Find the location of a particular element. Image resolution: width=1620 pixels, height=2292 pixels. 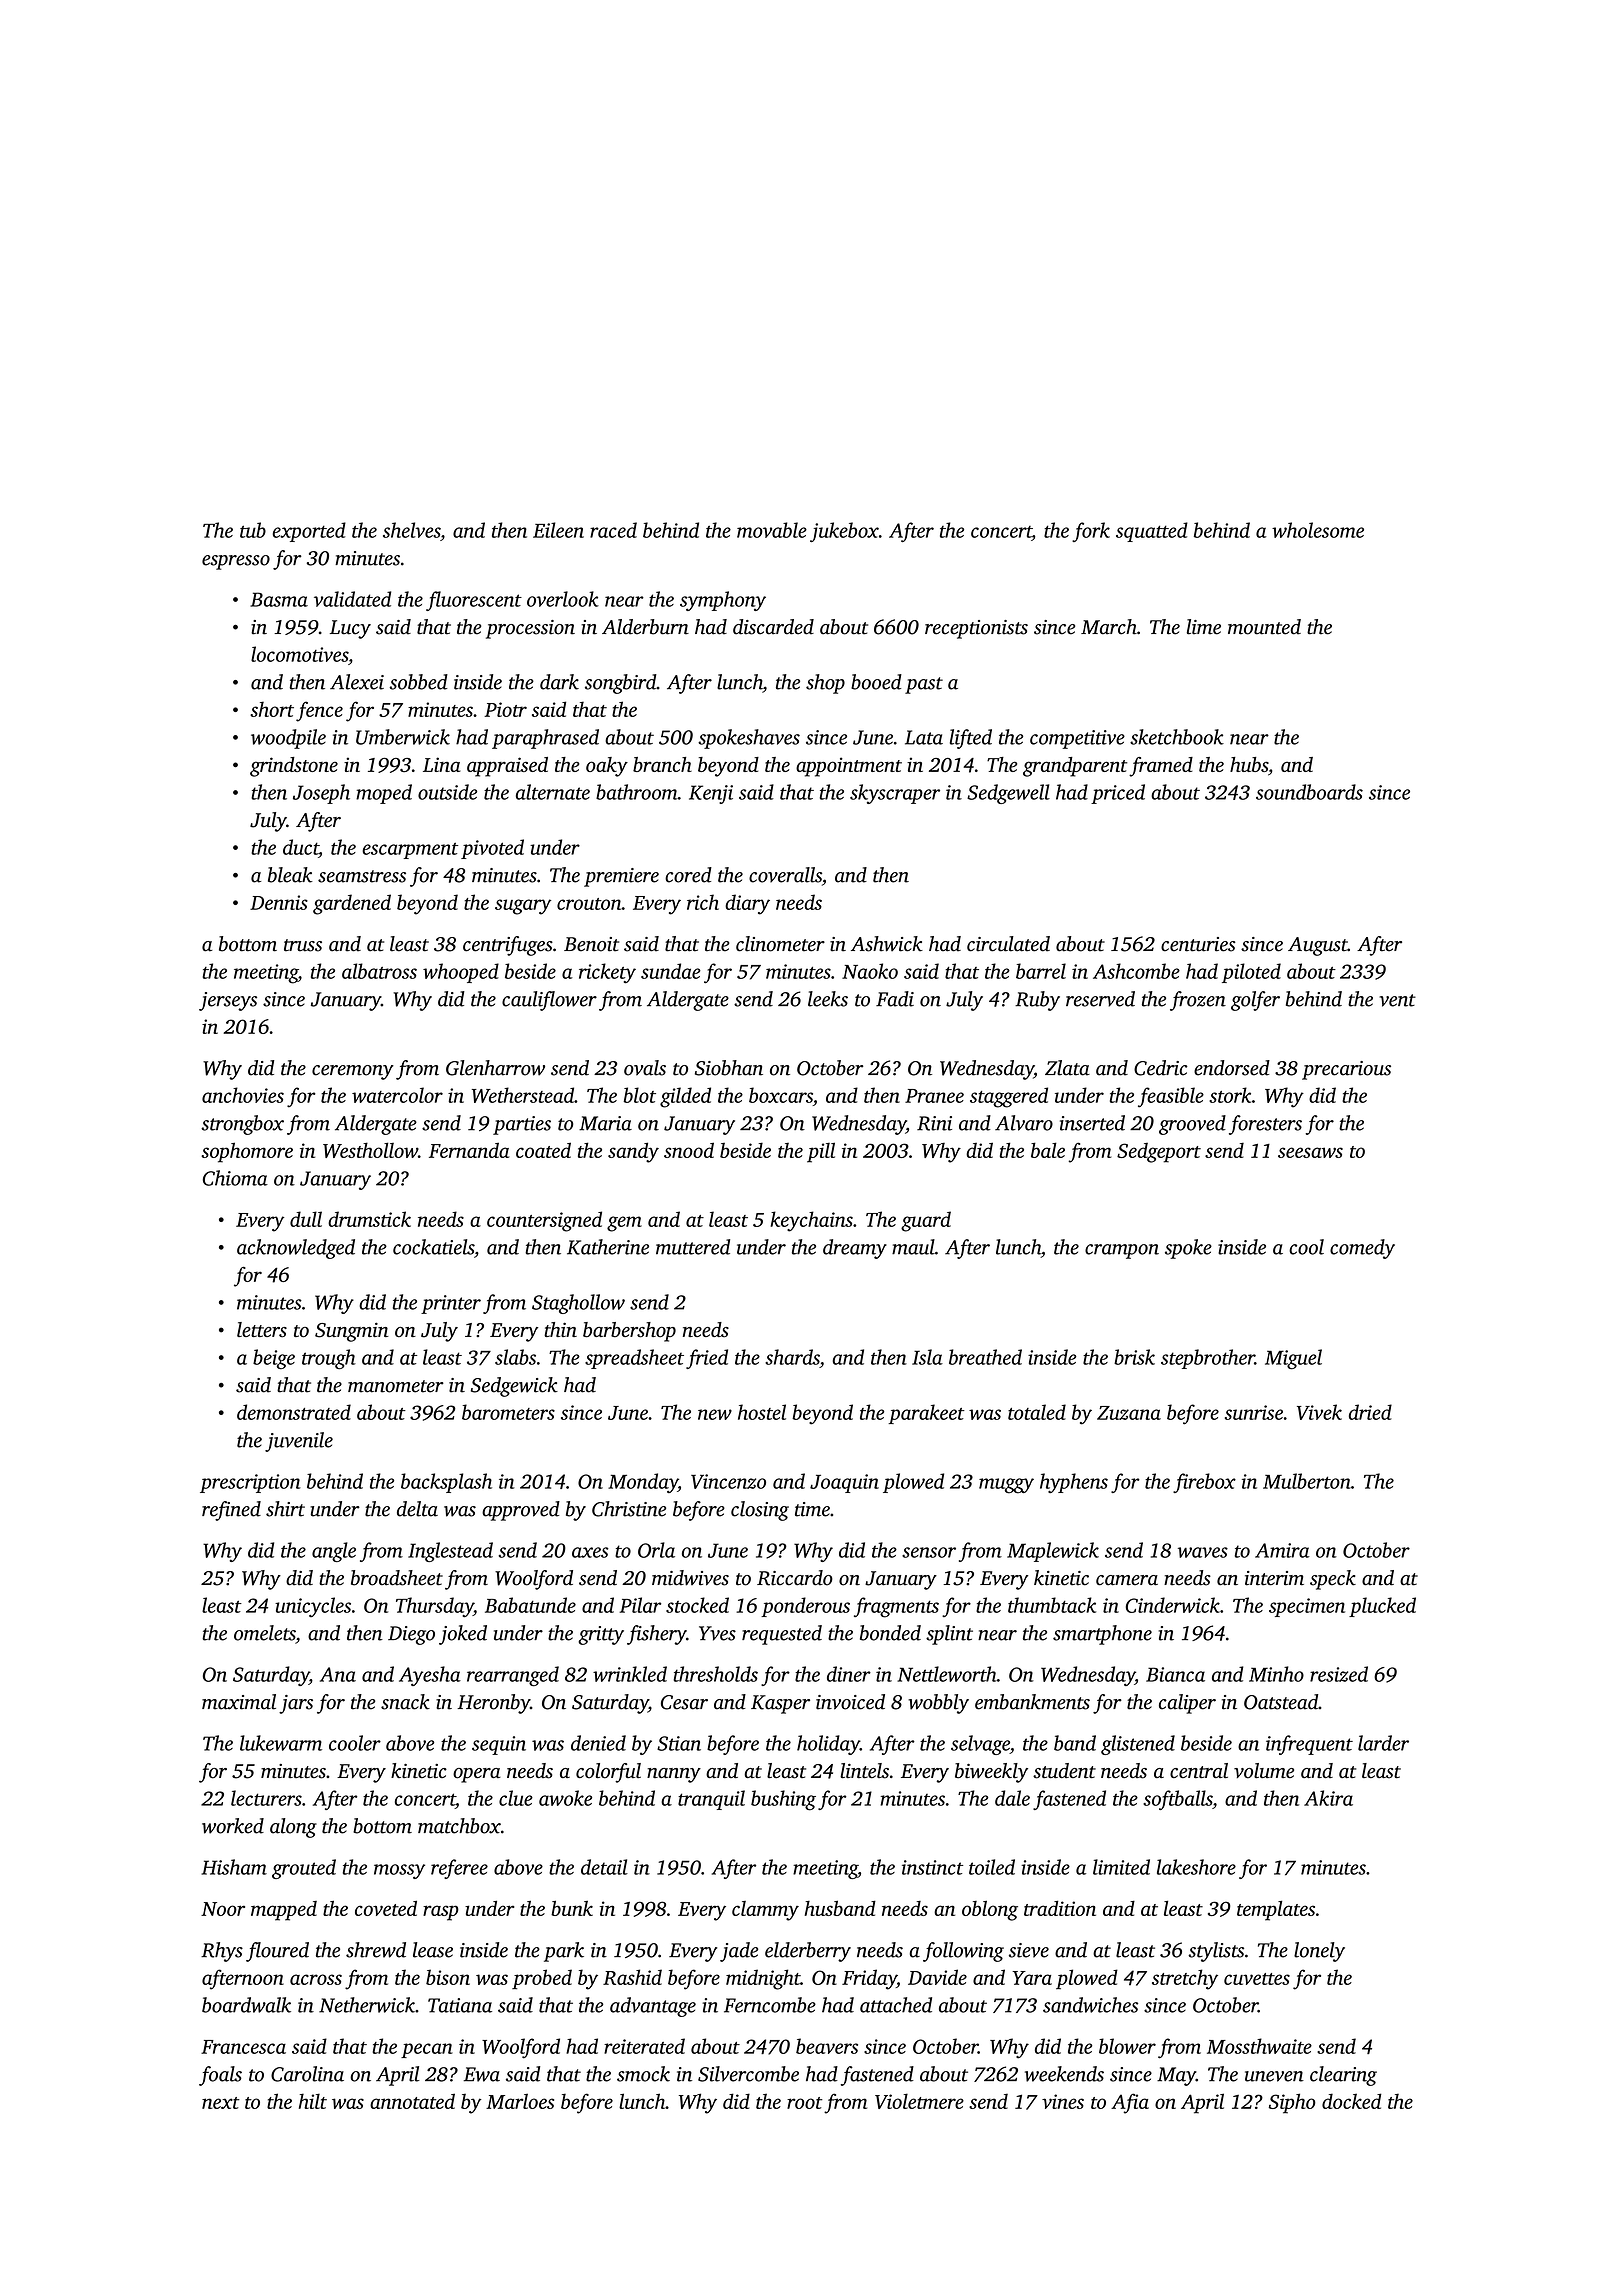

firebox is located at coordinates (1204, 1483).
